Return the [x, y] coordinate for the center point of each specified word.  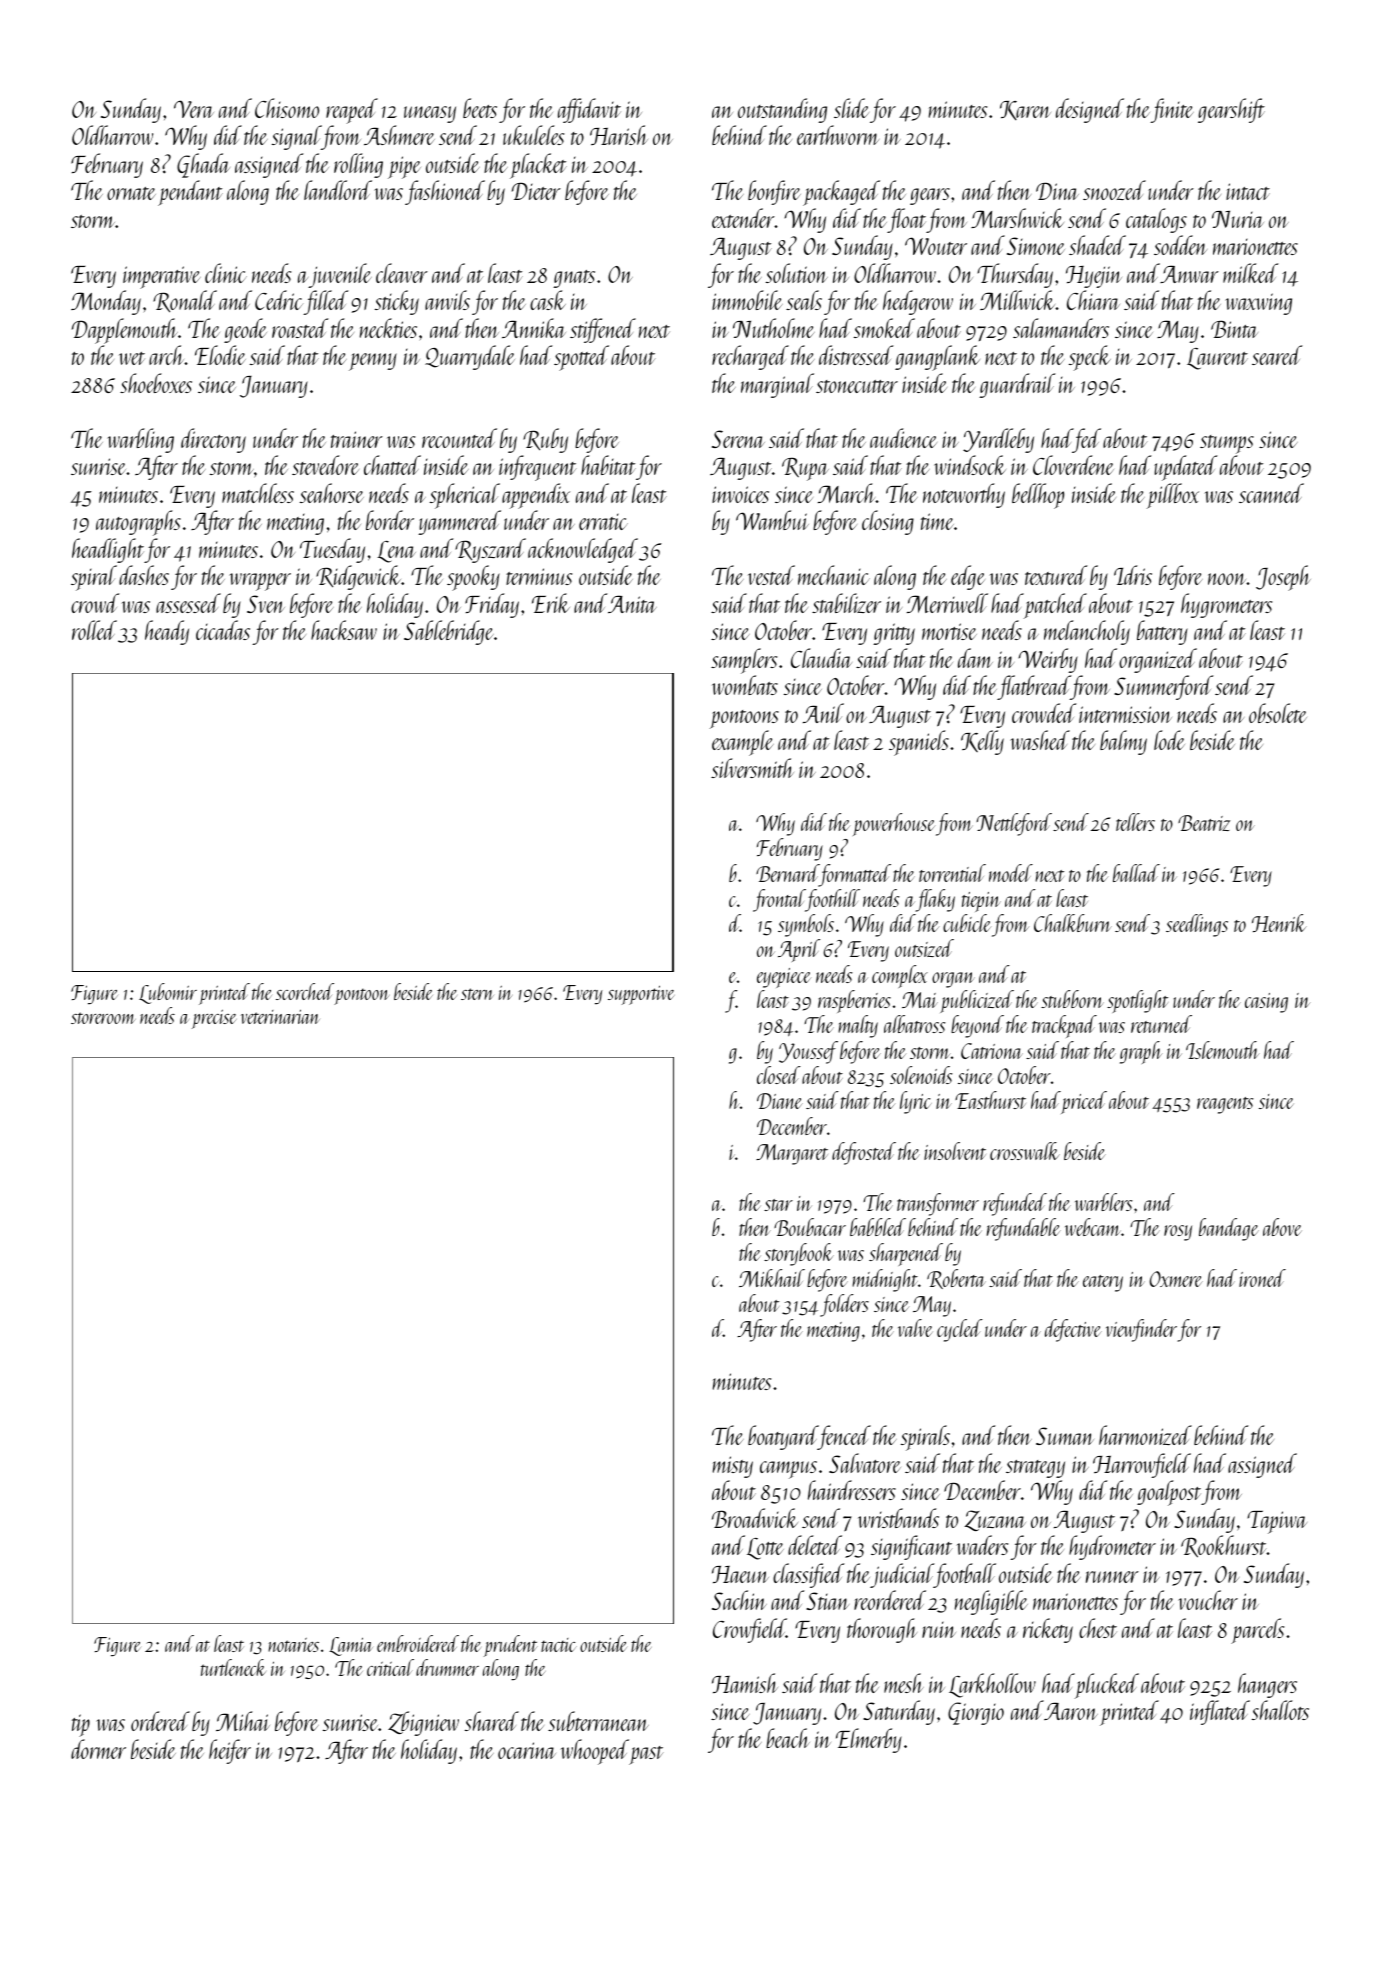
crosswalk [1025, 1151]
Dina [1057, 191]
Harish [619, 135]
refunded [1015, 1204]
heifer [230, 1751]
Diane [780, 1101]
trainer [357, 439]
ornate [131, 193]
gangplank [937, 358]
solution [797, 273]
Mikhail [772, 1278]
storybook [799, 1254]
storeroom [103, 1018]
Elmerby [869, 1740]
